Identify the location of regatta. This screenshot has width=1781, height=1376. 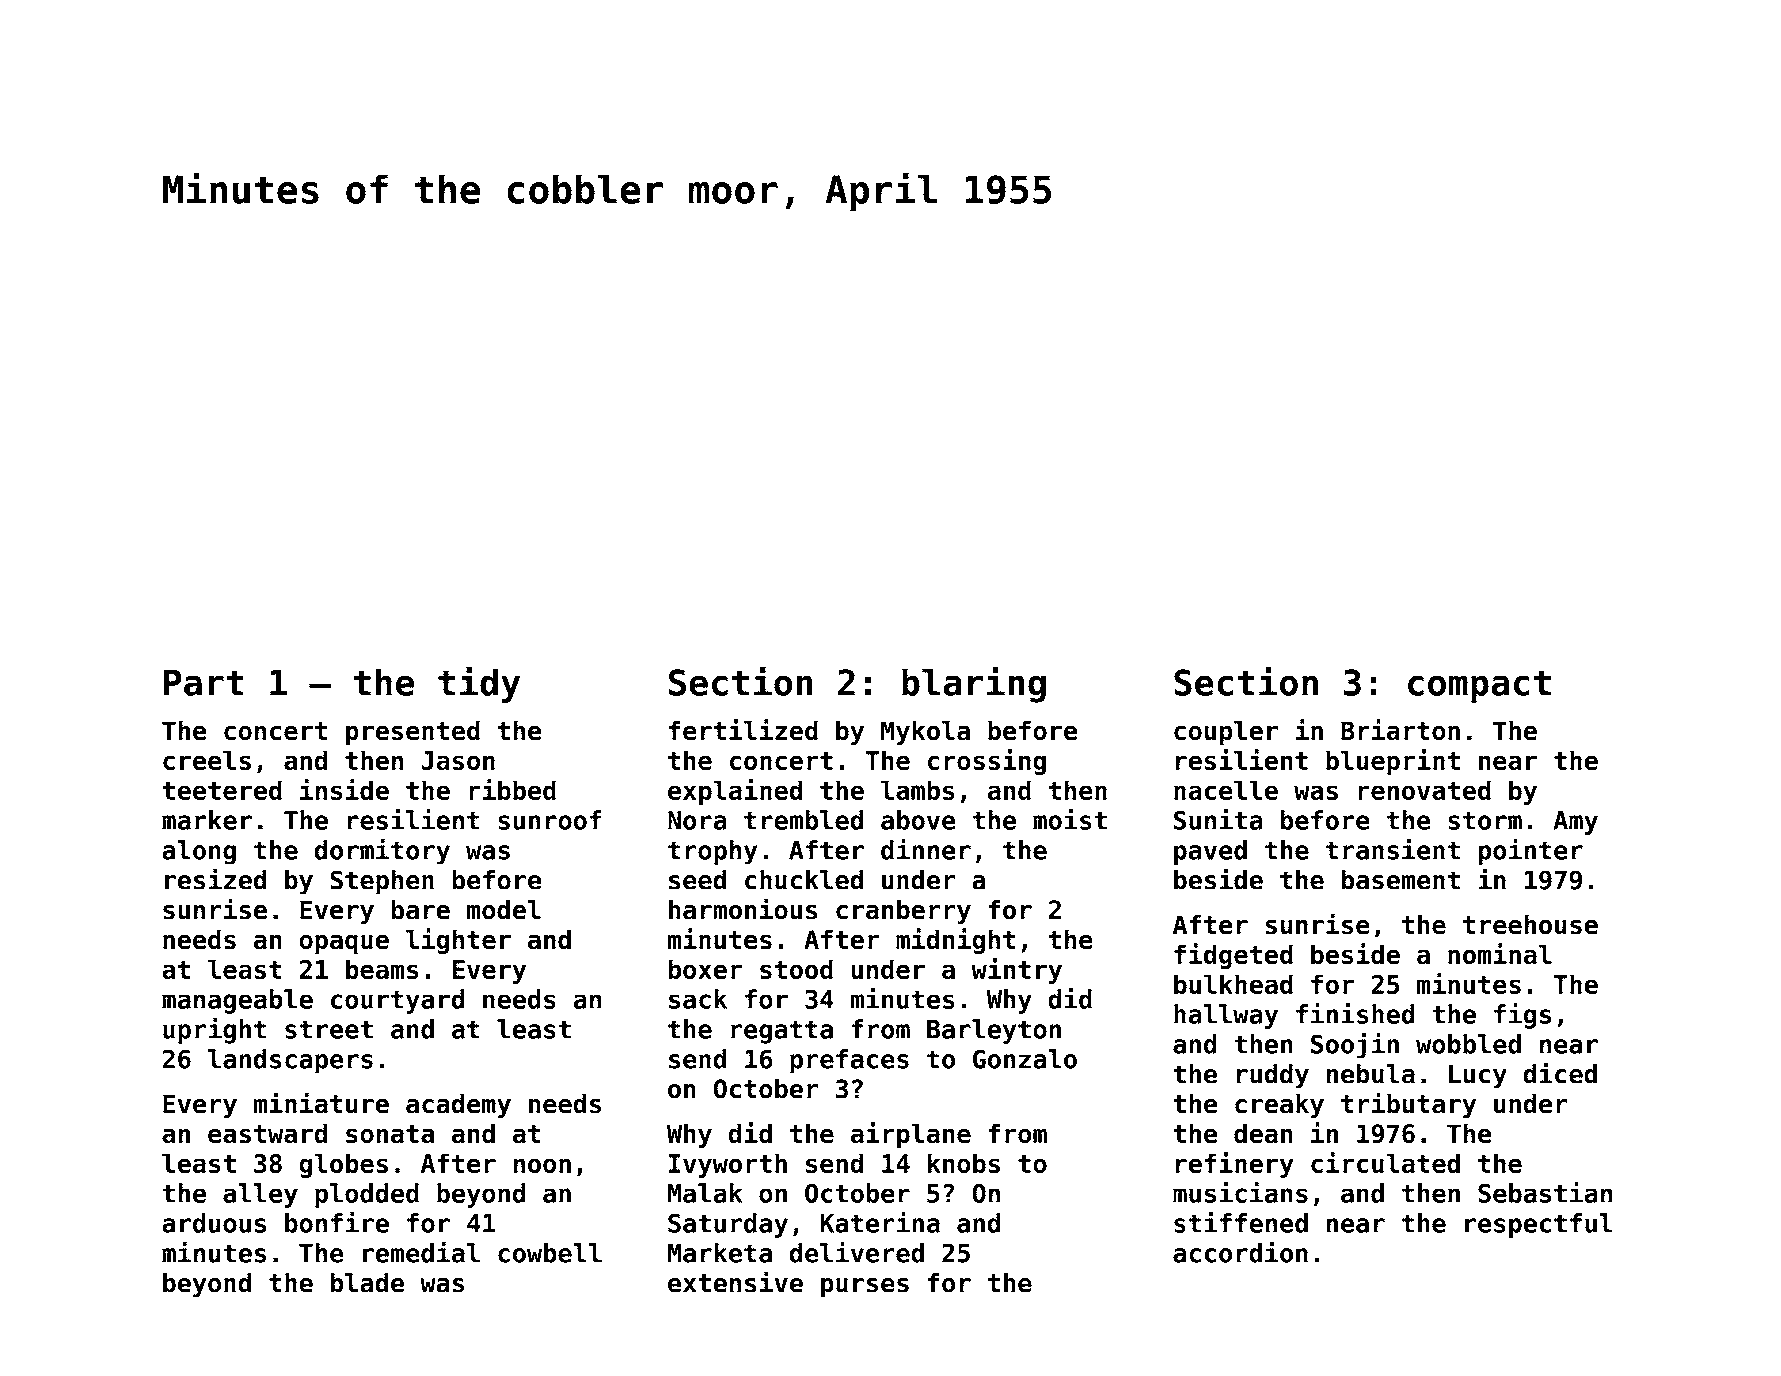
(782, 1032).
